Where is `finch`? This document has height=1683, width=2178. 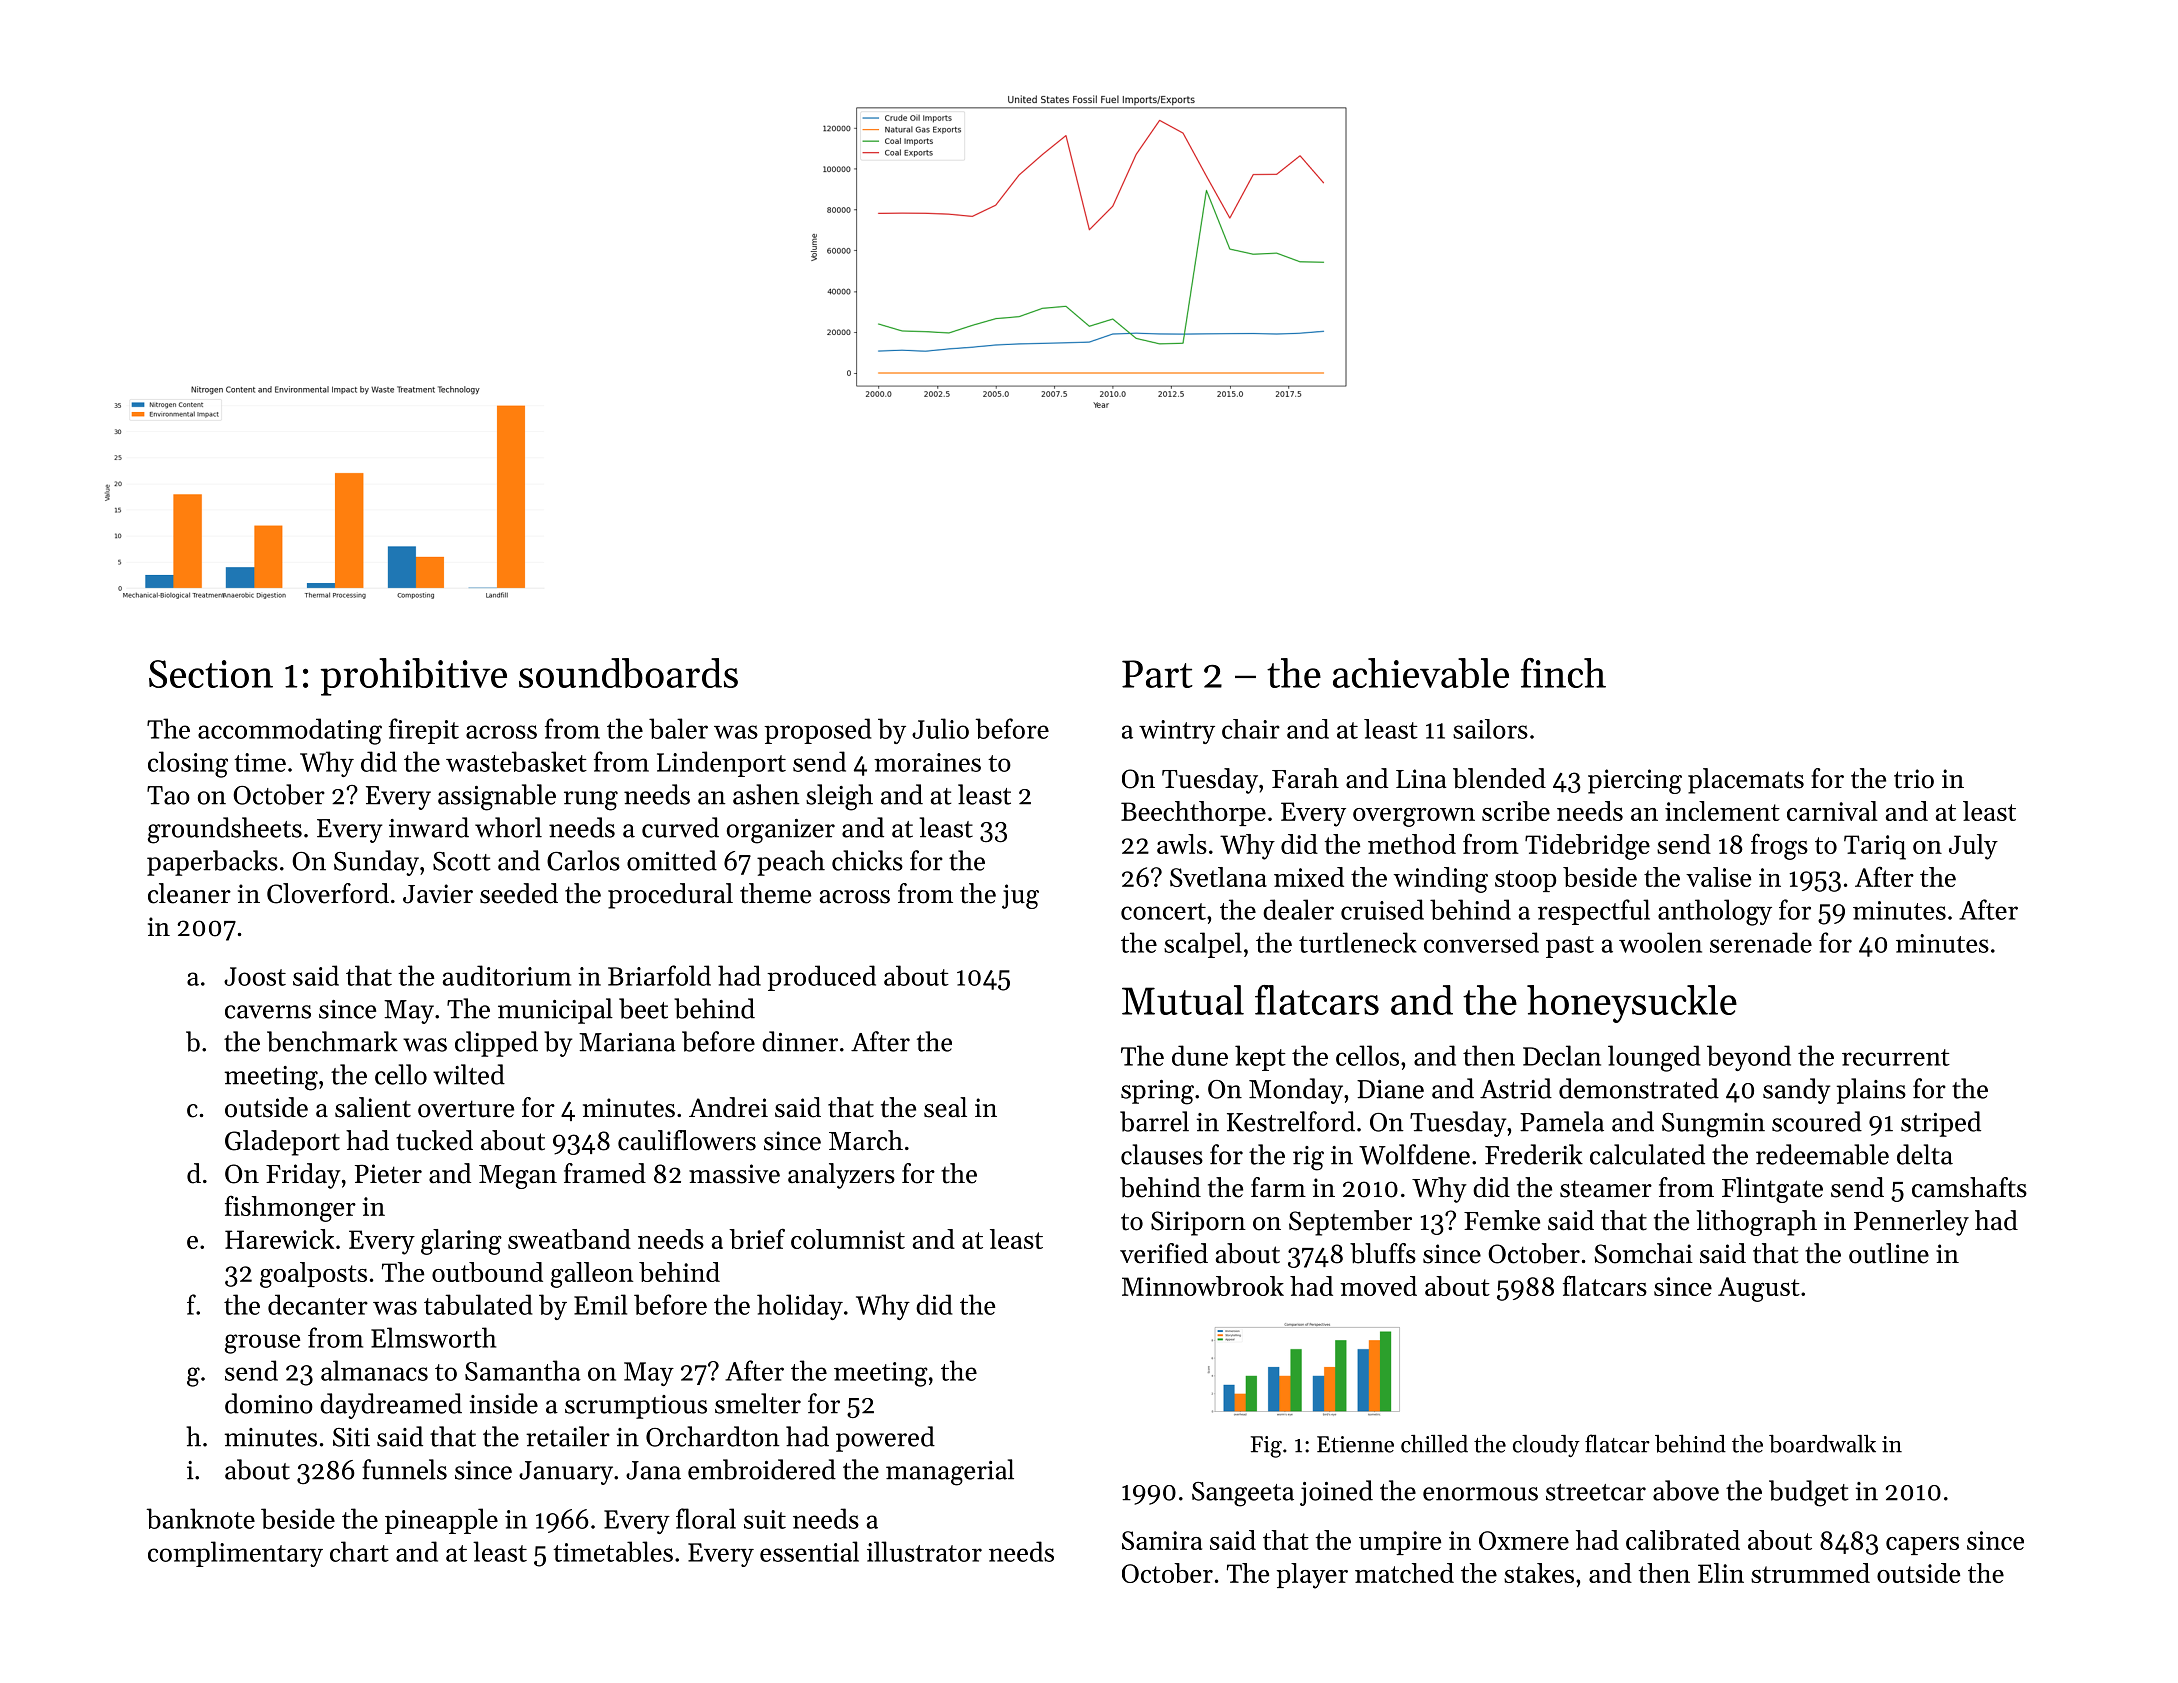 finch is located at coordinates (1563, 673).
